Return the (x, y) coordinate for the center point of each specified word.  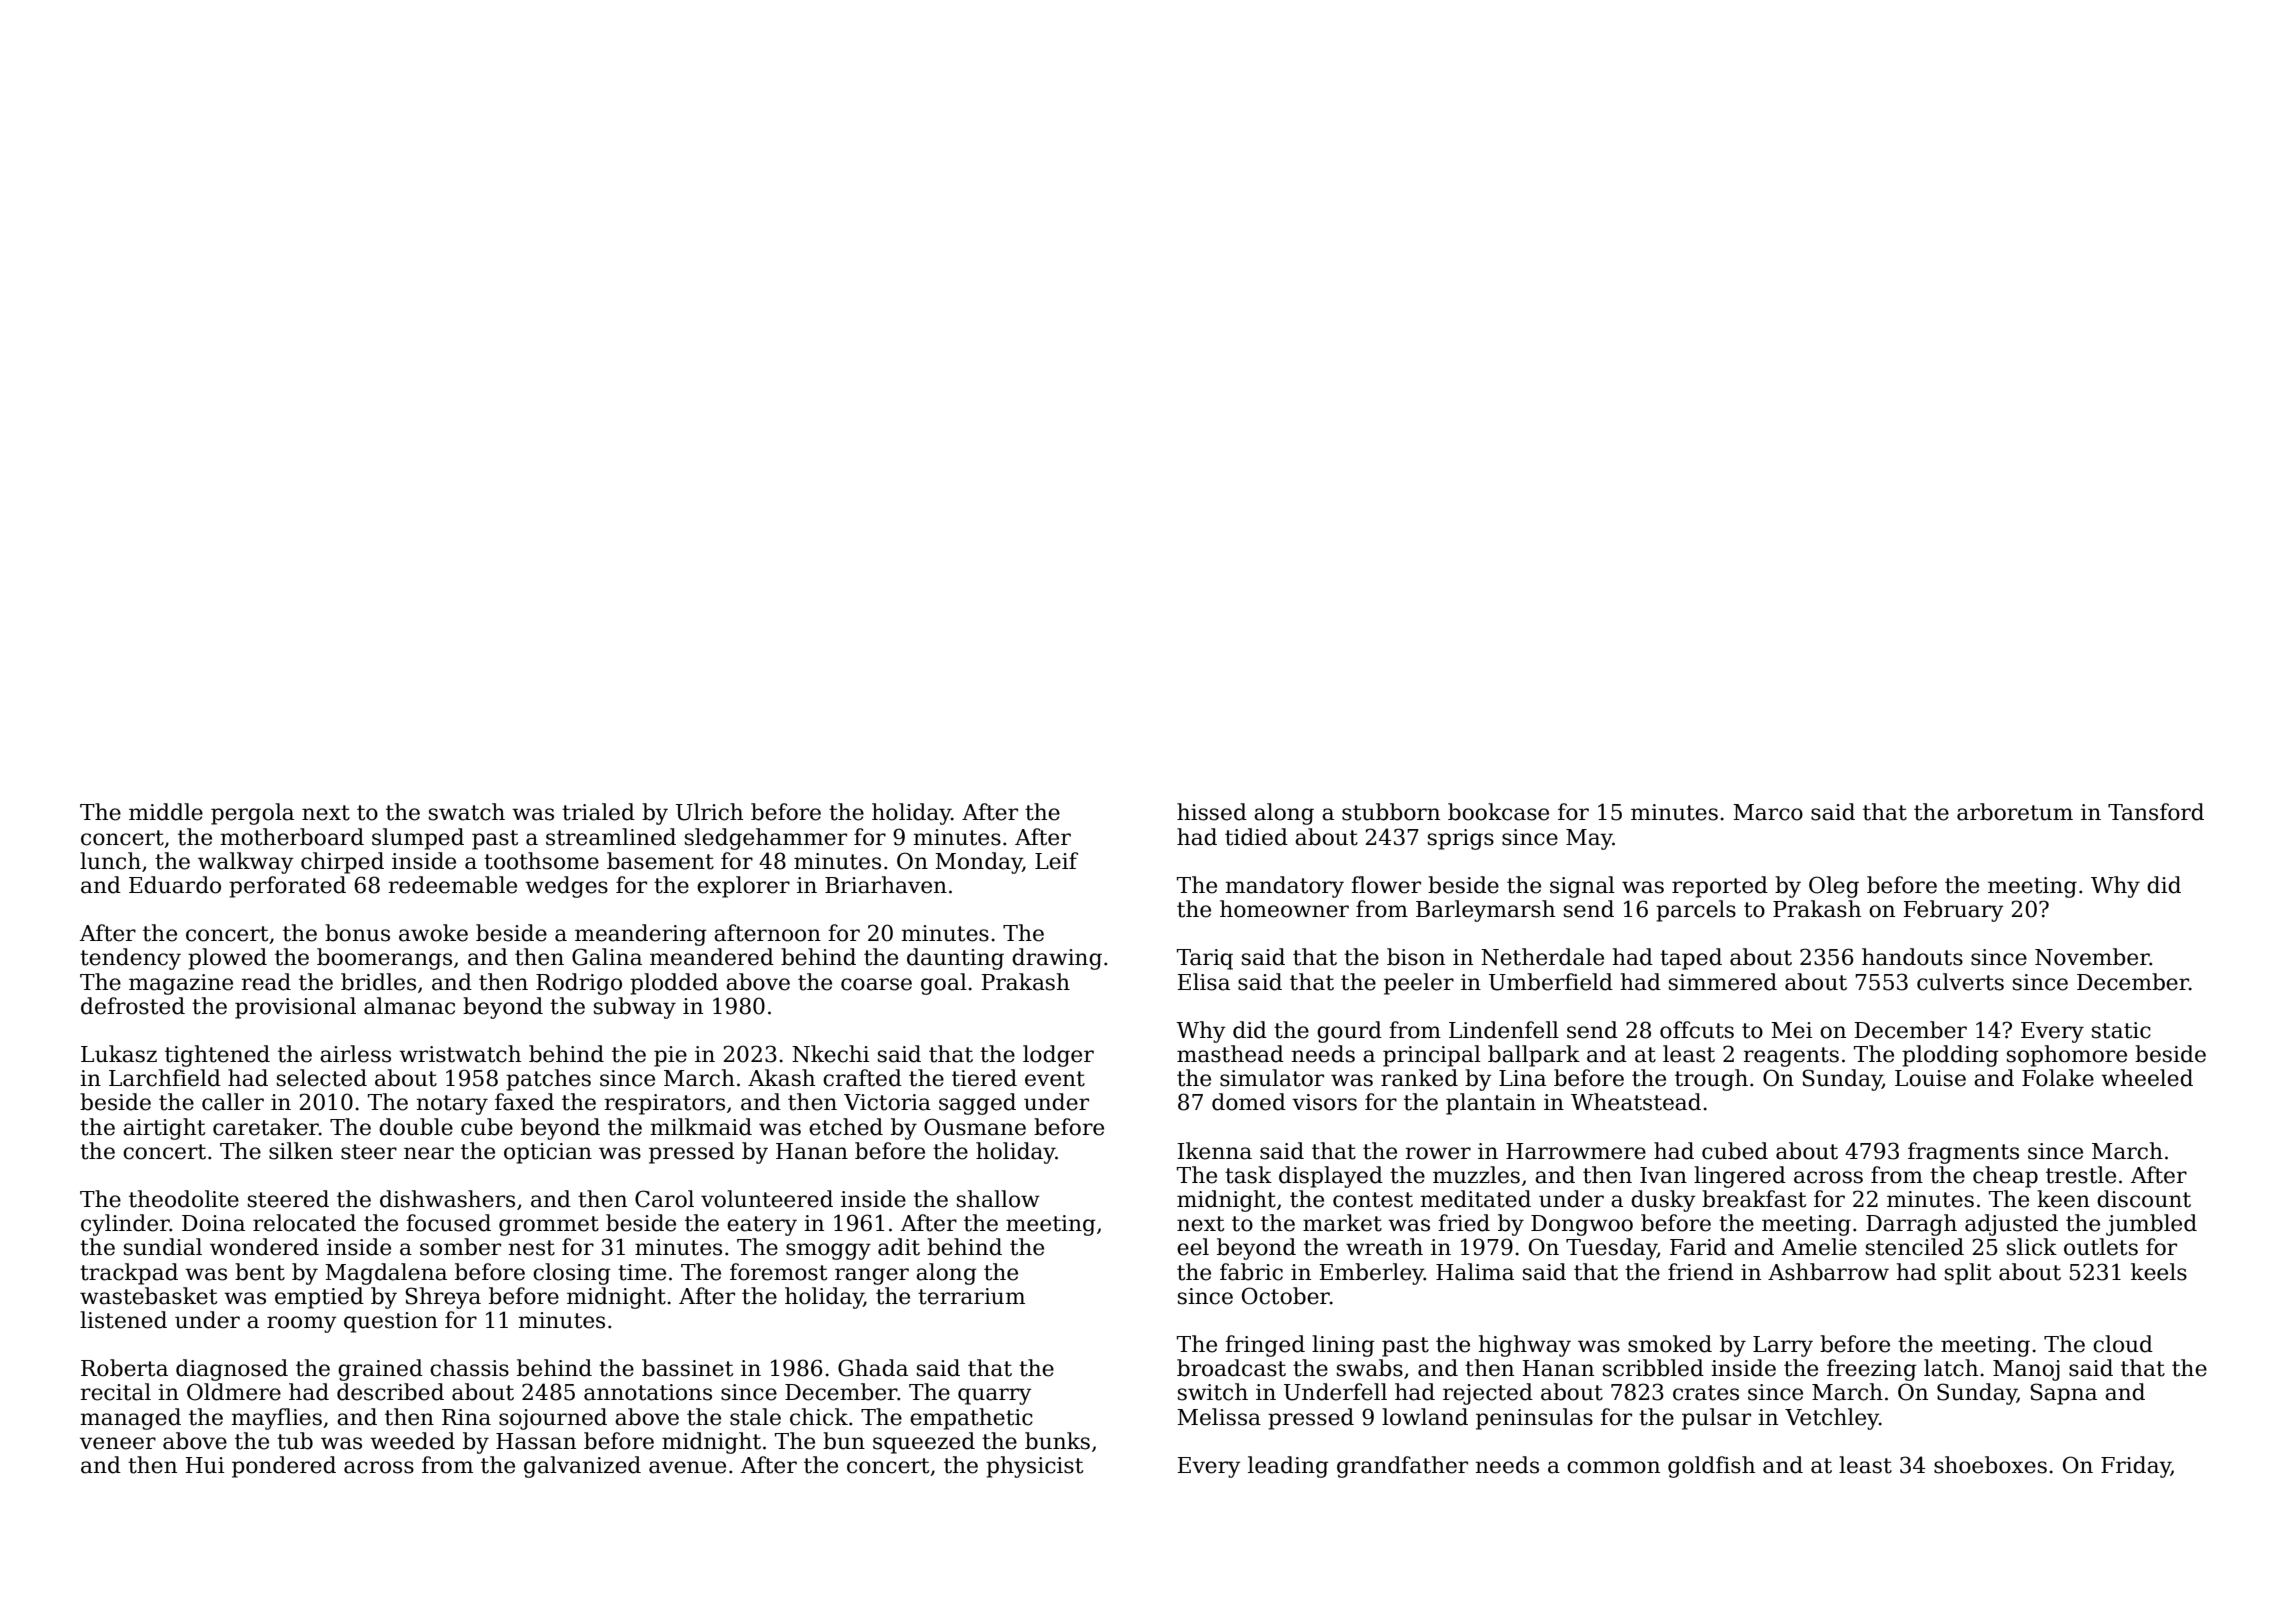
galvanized (582, 1467)
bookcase (1498, 812)
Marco (1768, 812)
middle (166, 812)
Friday (2136, 1467)
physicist (1034, 1467)
